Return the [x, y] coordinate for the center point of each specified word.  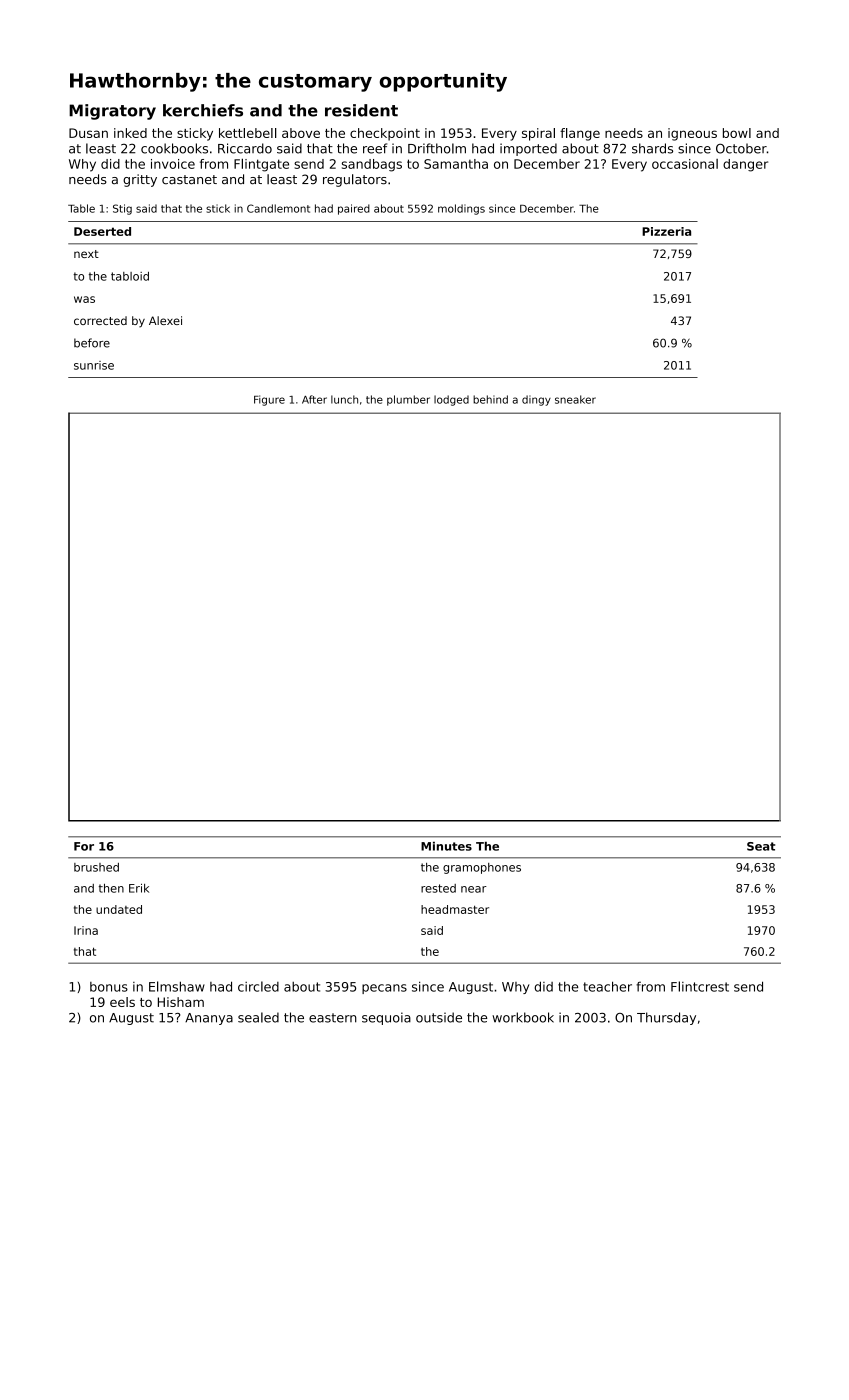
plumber [408, 400]
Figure [269, 400]
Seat [761, 846]
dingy [536, 400]
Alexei [165, 320]
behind [490, 399]
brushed [96, 867]
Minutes [446, 846]
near [474, 889]
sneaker [575, 399]
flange [580, 134]
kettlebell [248, 133]
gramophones [482, 868]
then [111, 888]
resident [361, 110]
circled [258, 986]
